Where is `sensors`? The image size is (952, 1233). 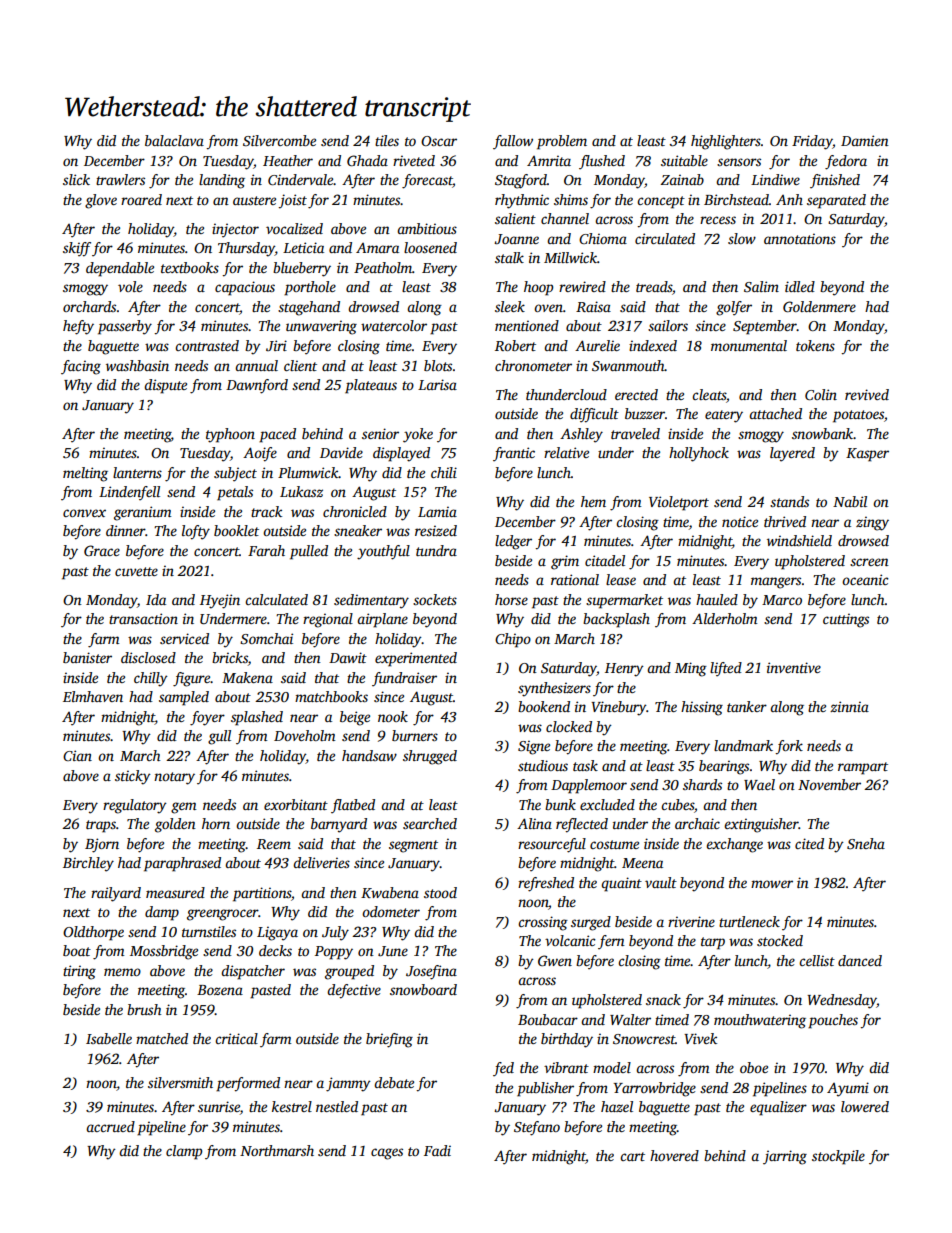
sensors is located at coordinates (739, 162).
